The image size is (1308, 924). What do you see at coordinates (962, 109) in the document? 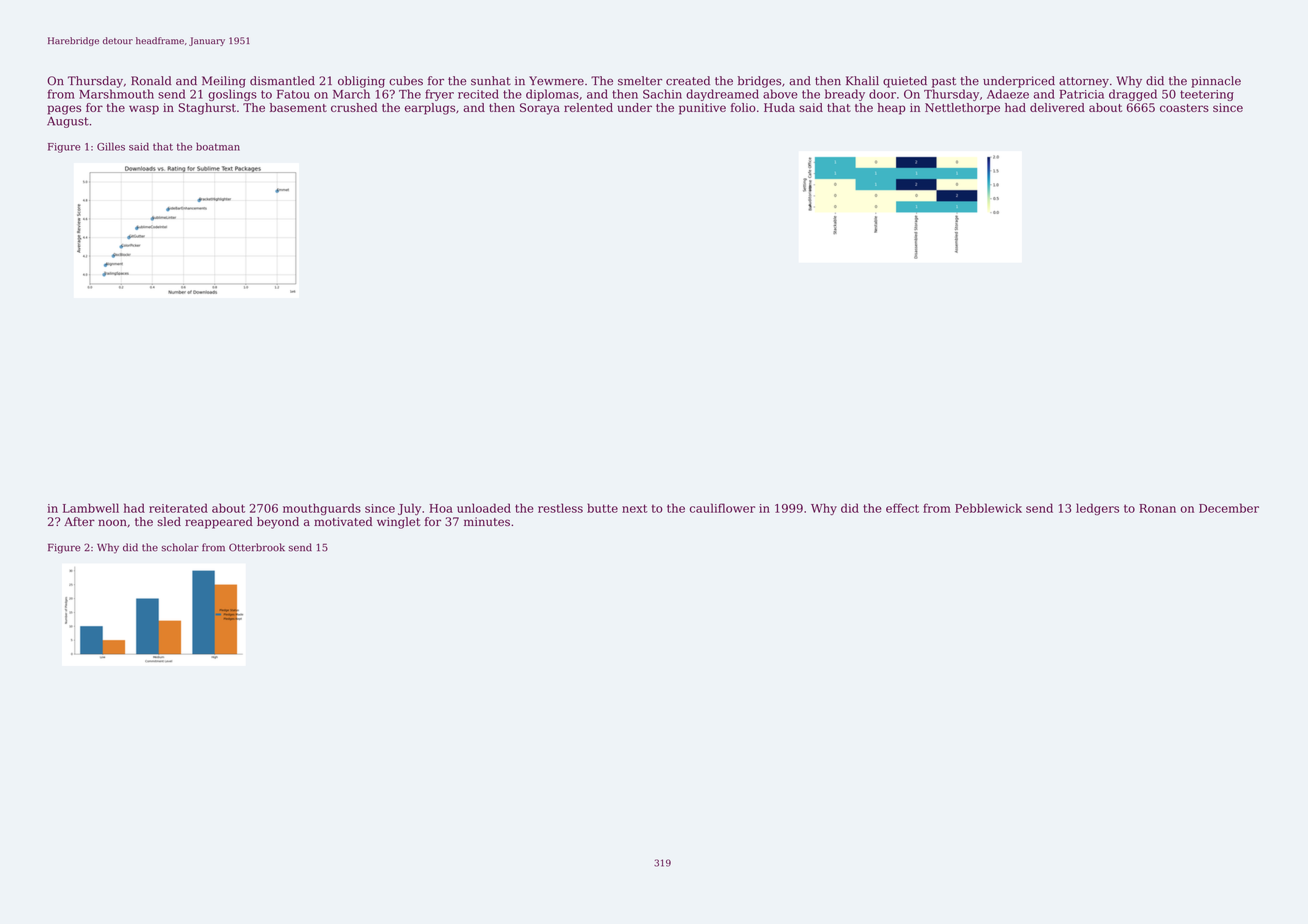
I see `Nettlethorpe` at bounding box center [962, 109].
